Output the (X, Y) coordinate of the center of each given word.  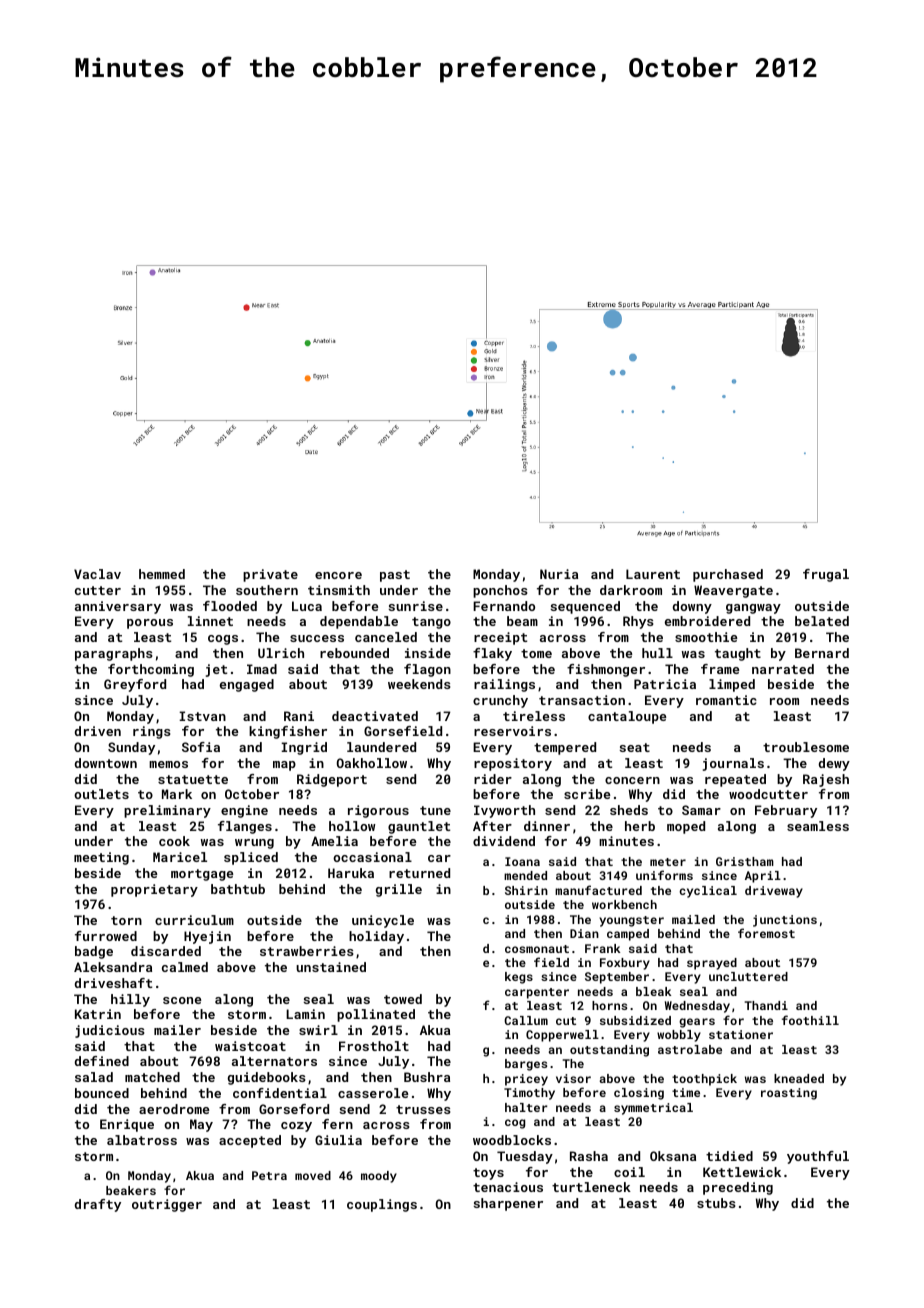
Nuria (559, 574)
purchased (728, 575)
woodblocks (512, 1140)
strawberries (307, 951)
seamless (818, 826)
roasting (789, 1094)
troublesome (806, 747)
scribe (587, 794)
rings (152, 732)
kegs (519, 978)
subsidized (635, 1020)
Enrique (127, 1125)
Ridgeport (332, 780)
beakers (131, 1190)
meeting (101, 858)
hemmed (162, 574)
